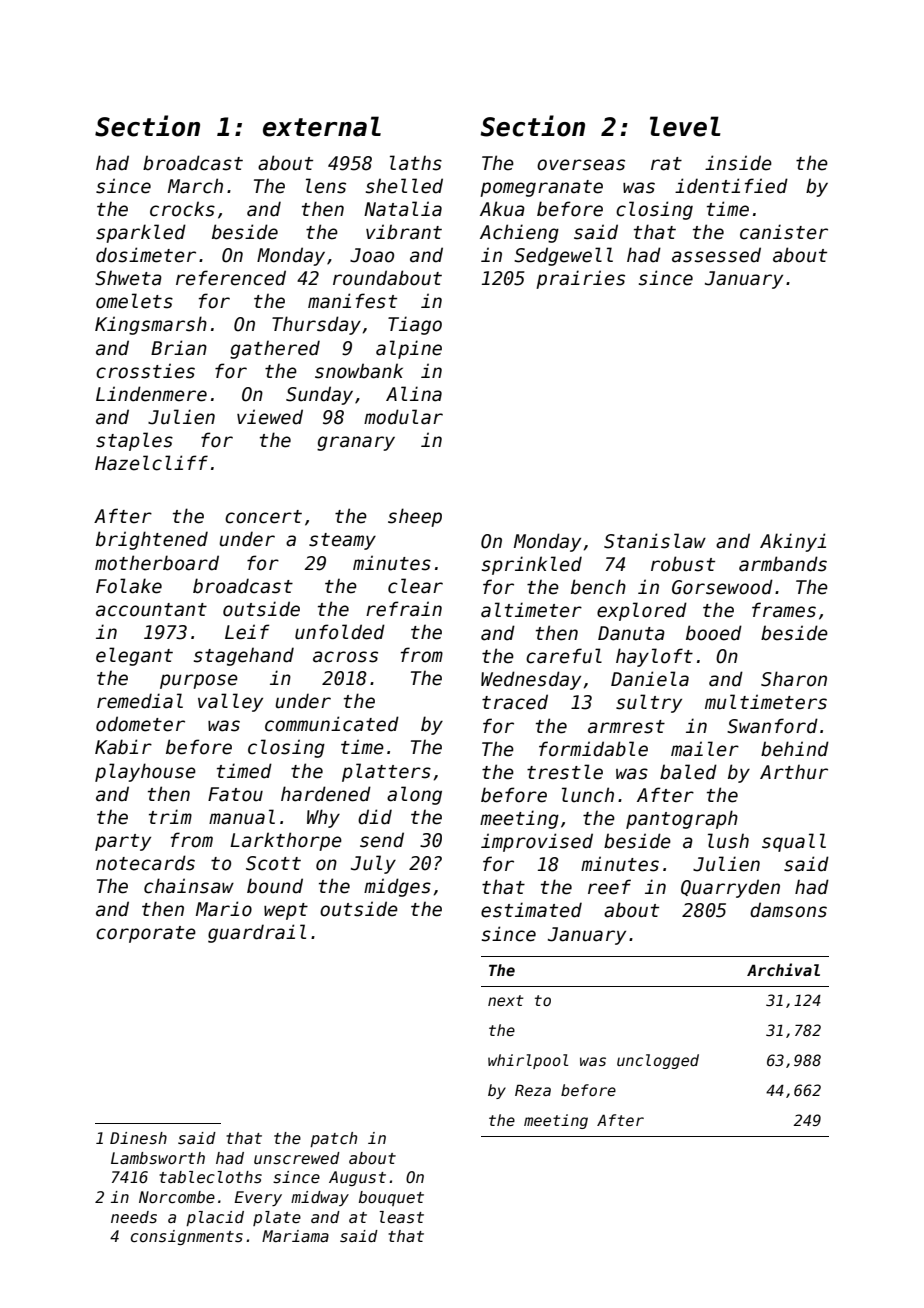  What do you see at coordinates (731, 186) in the screenshot?
I see `identified` at bounding box center [731, 186].
